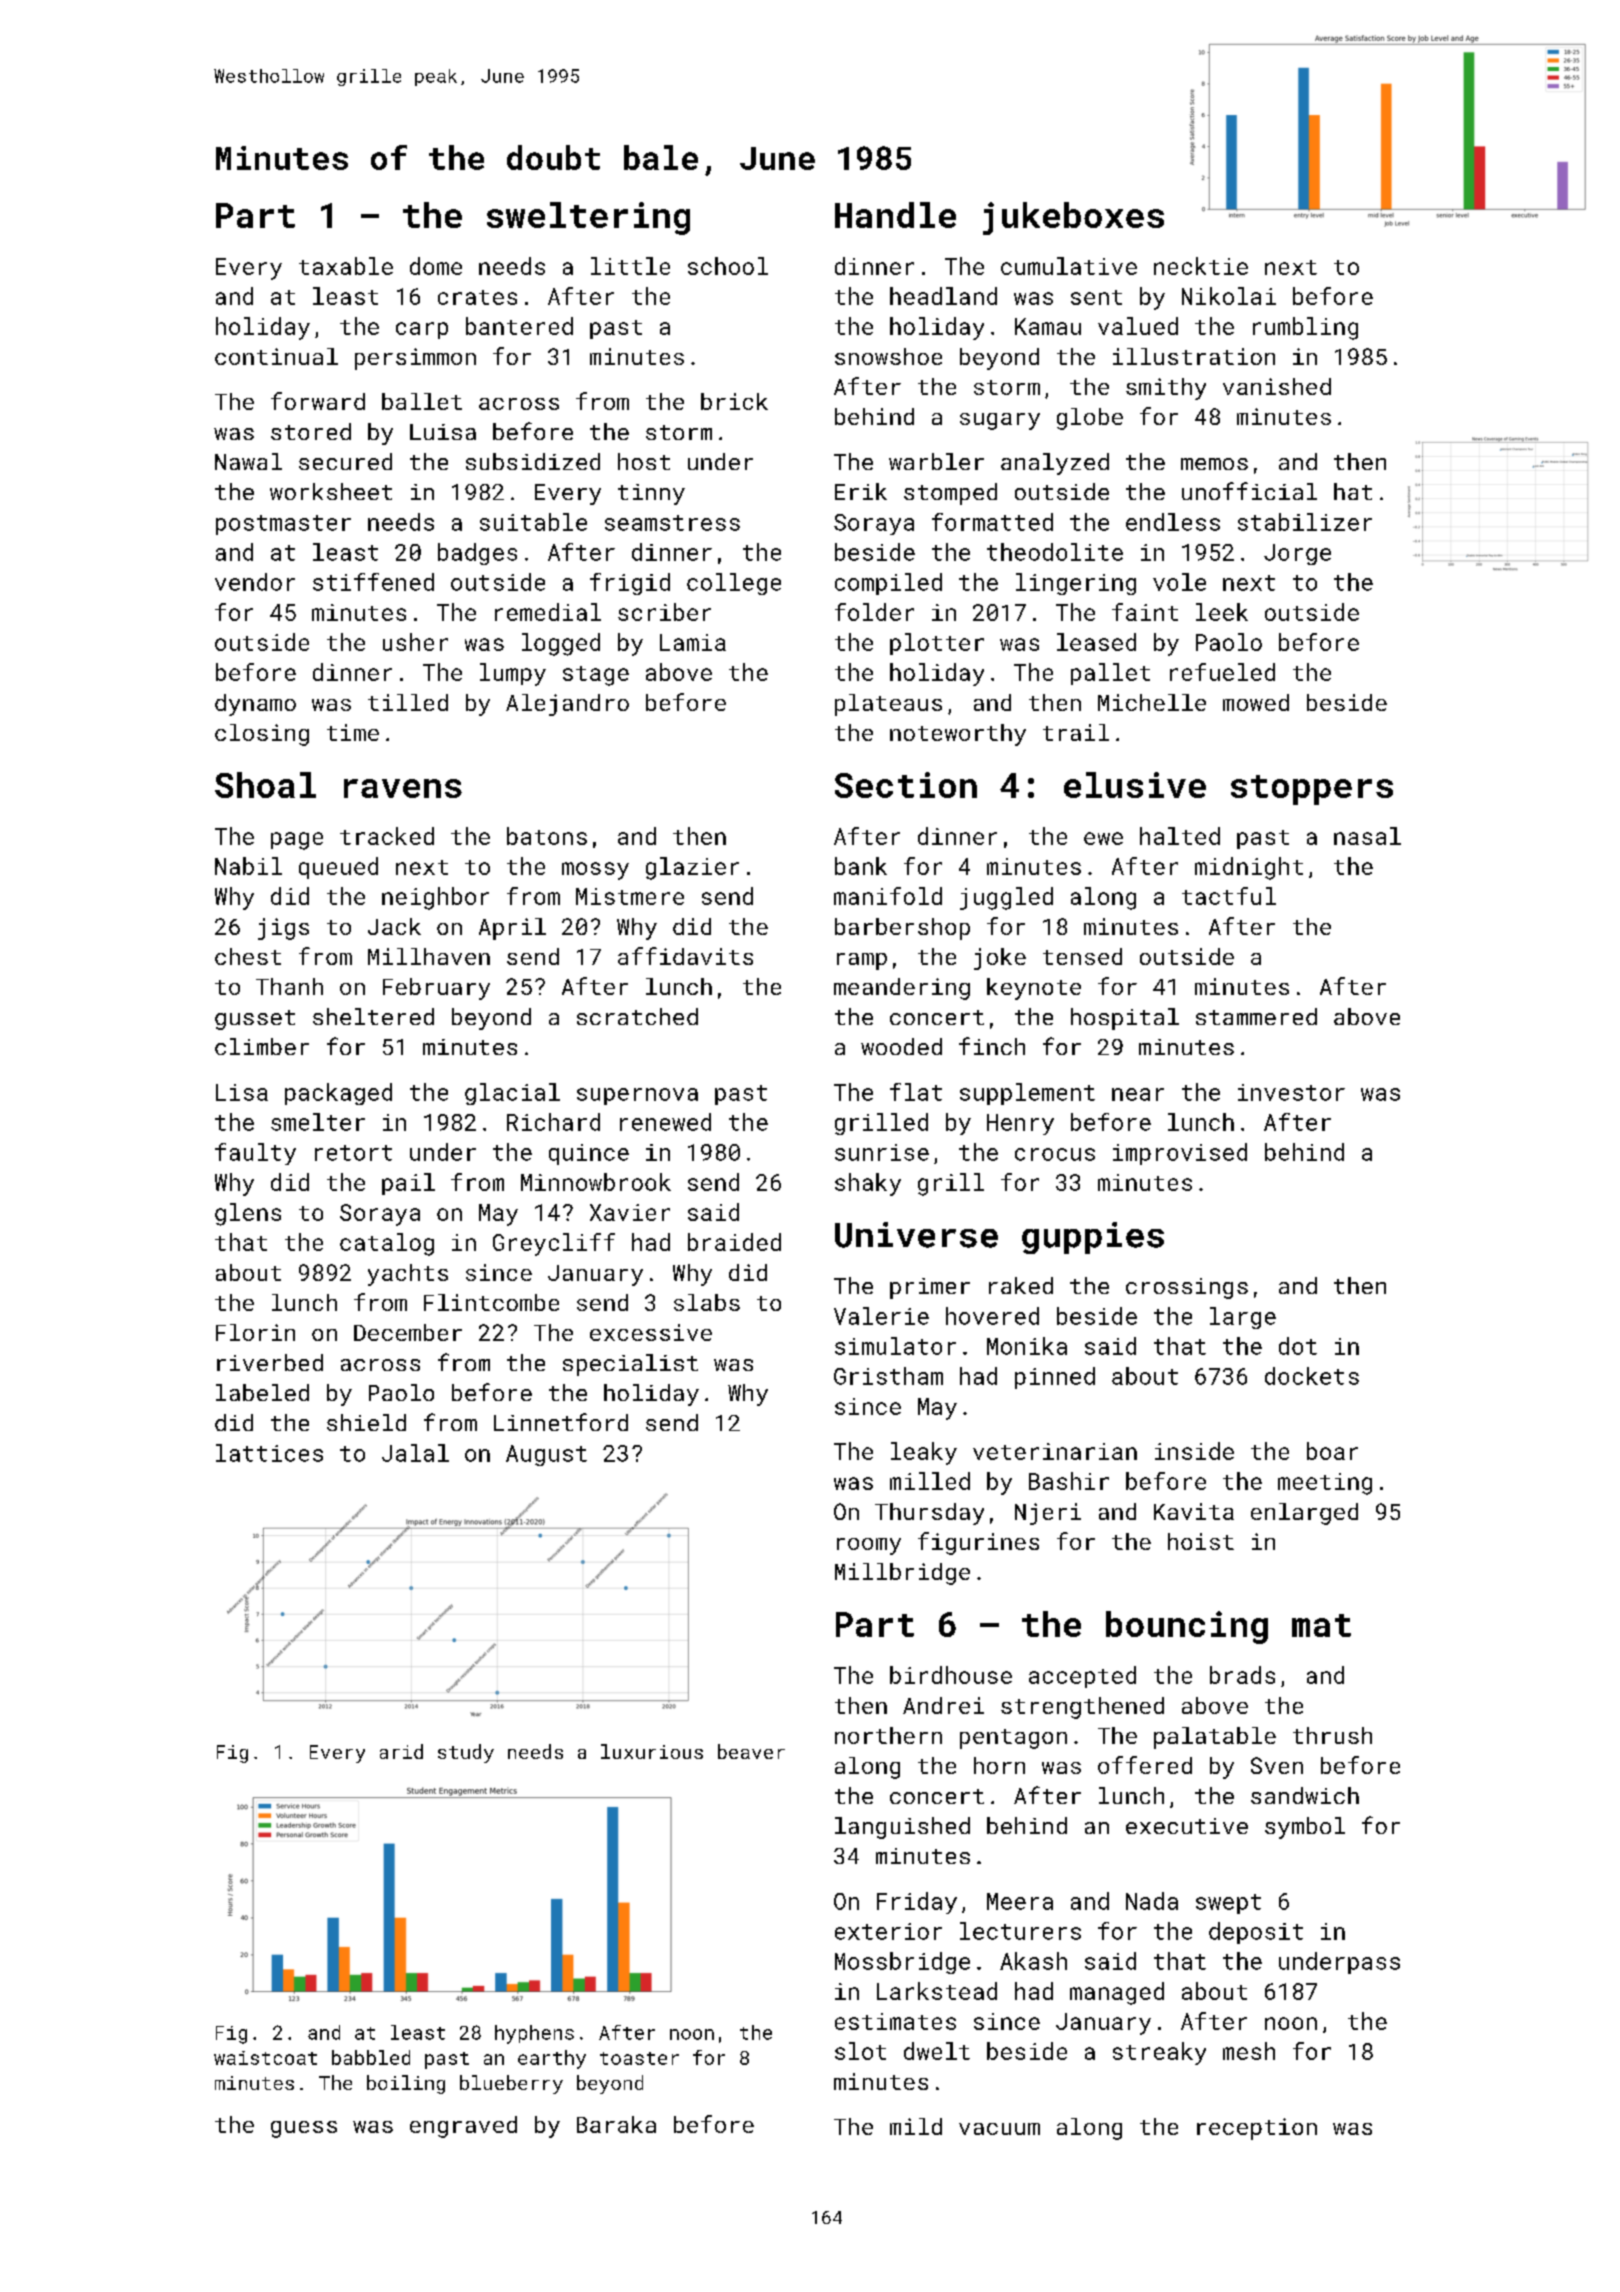 The height and width of the page is (2292, 1620). Describe the element at coordinates (901, 1046) in the page. I see `wooded` at that location.
